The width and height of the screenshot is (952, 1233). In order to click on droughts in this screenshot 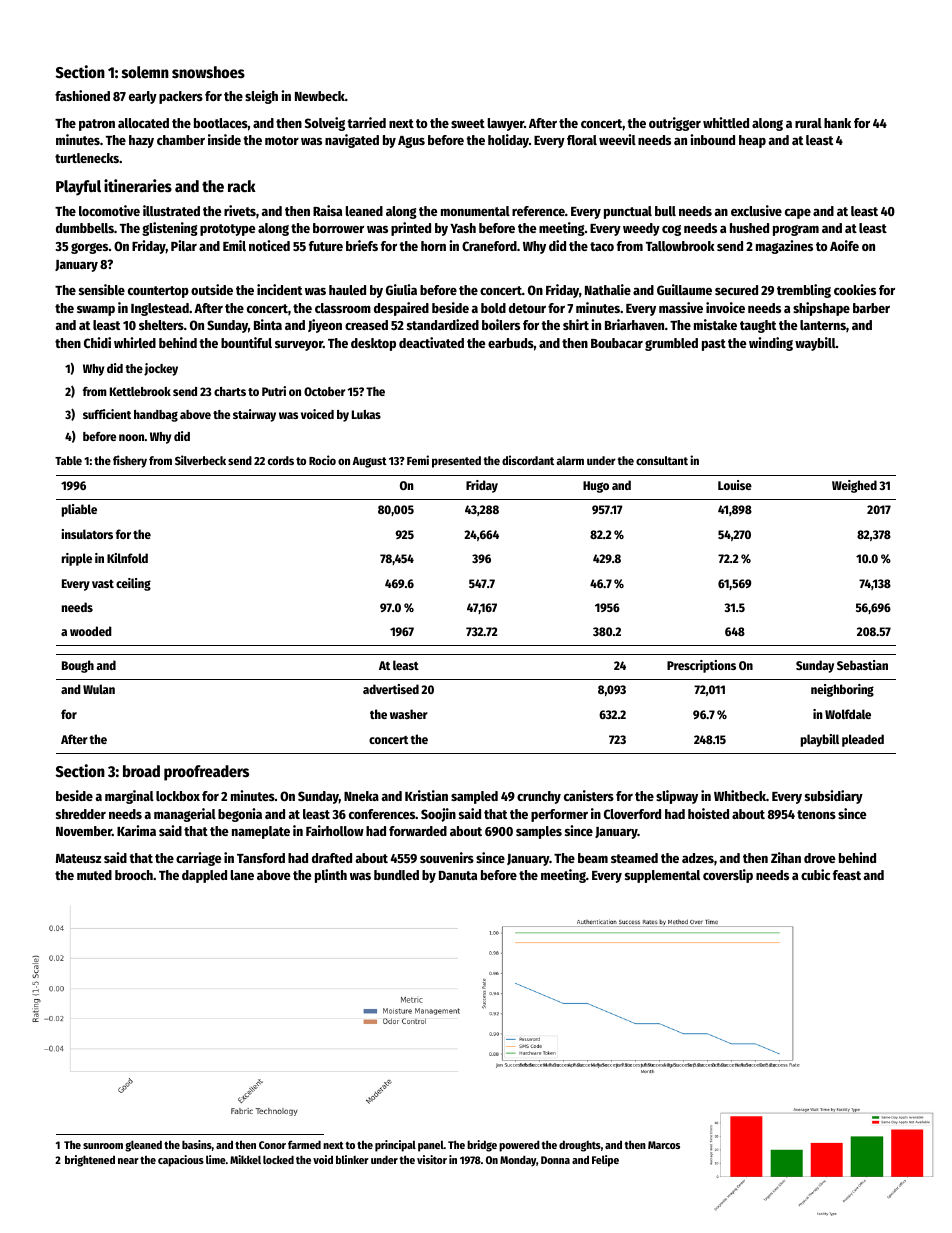, I will do `click(580, 1146)`.
